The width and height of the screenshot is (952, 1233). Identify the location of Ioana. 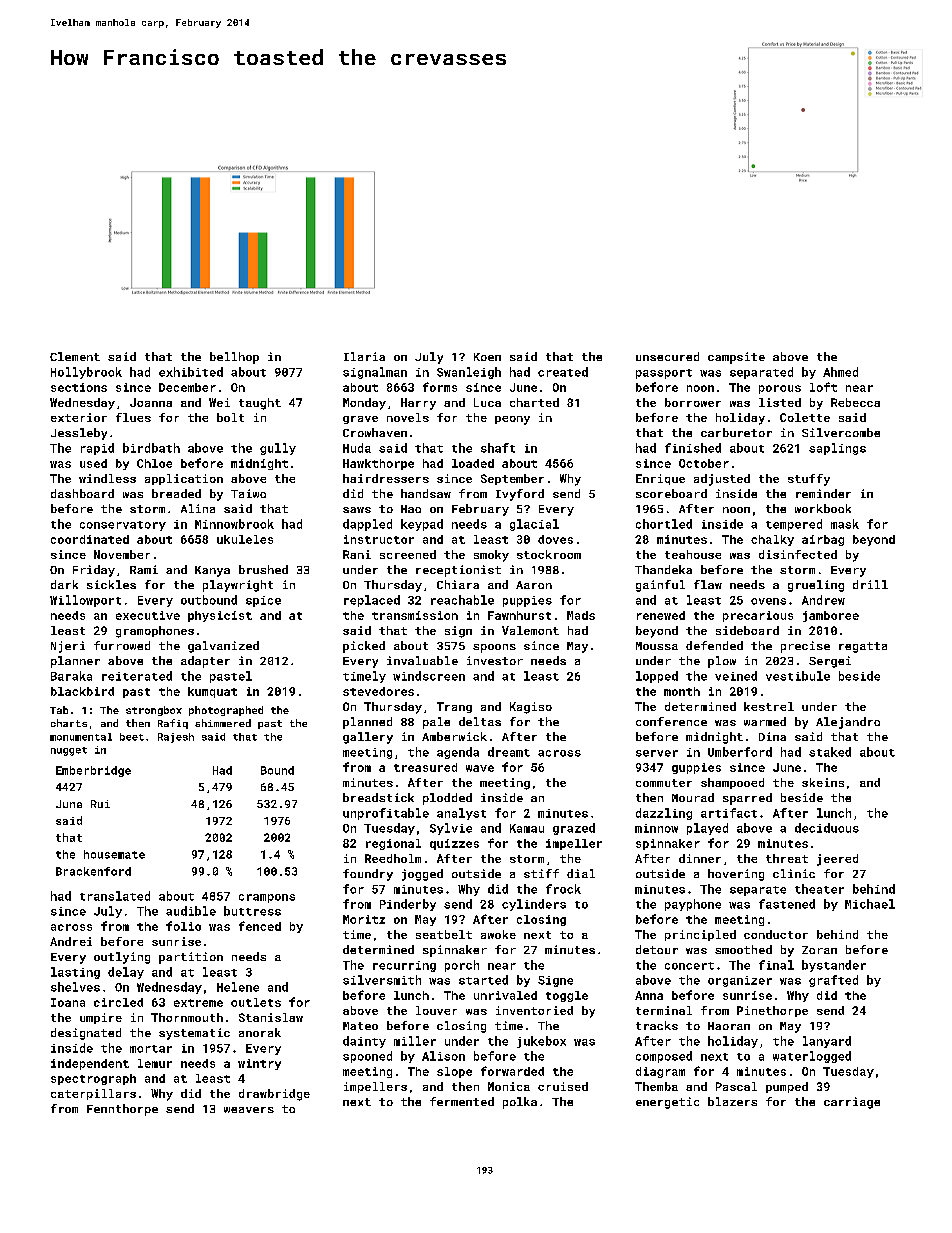
(68, 1002).
